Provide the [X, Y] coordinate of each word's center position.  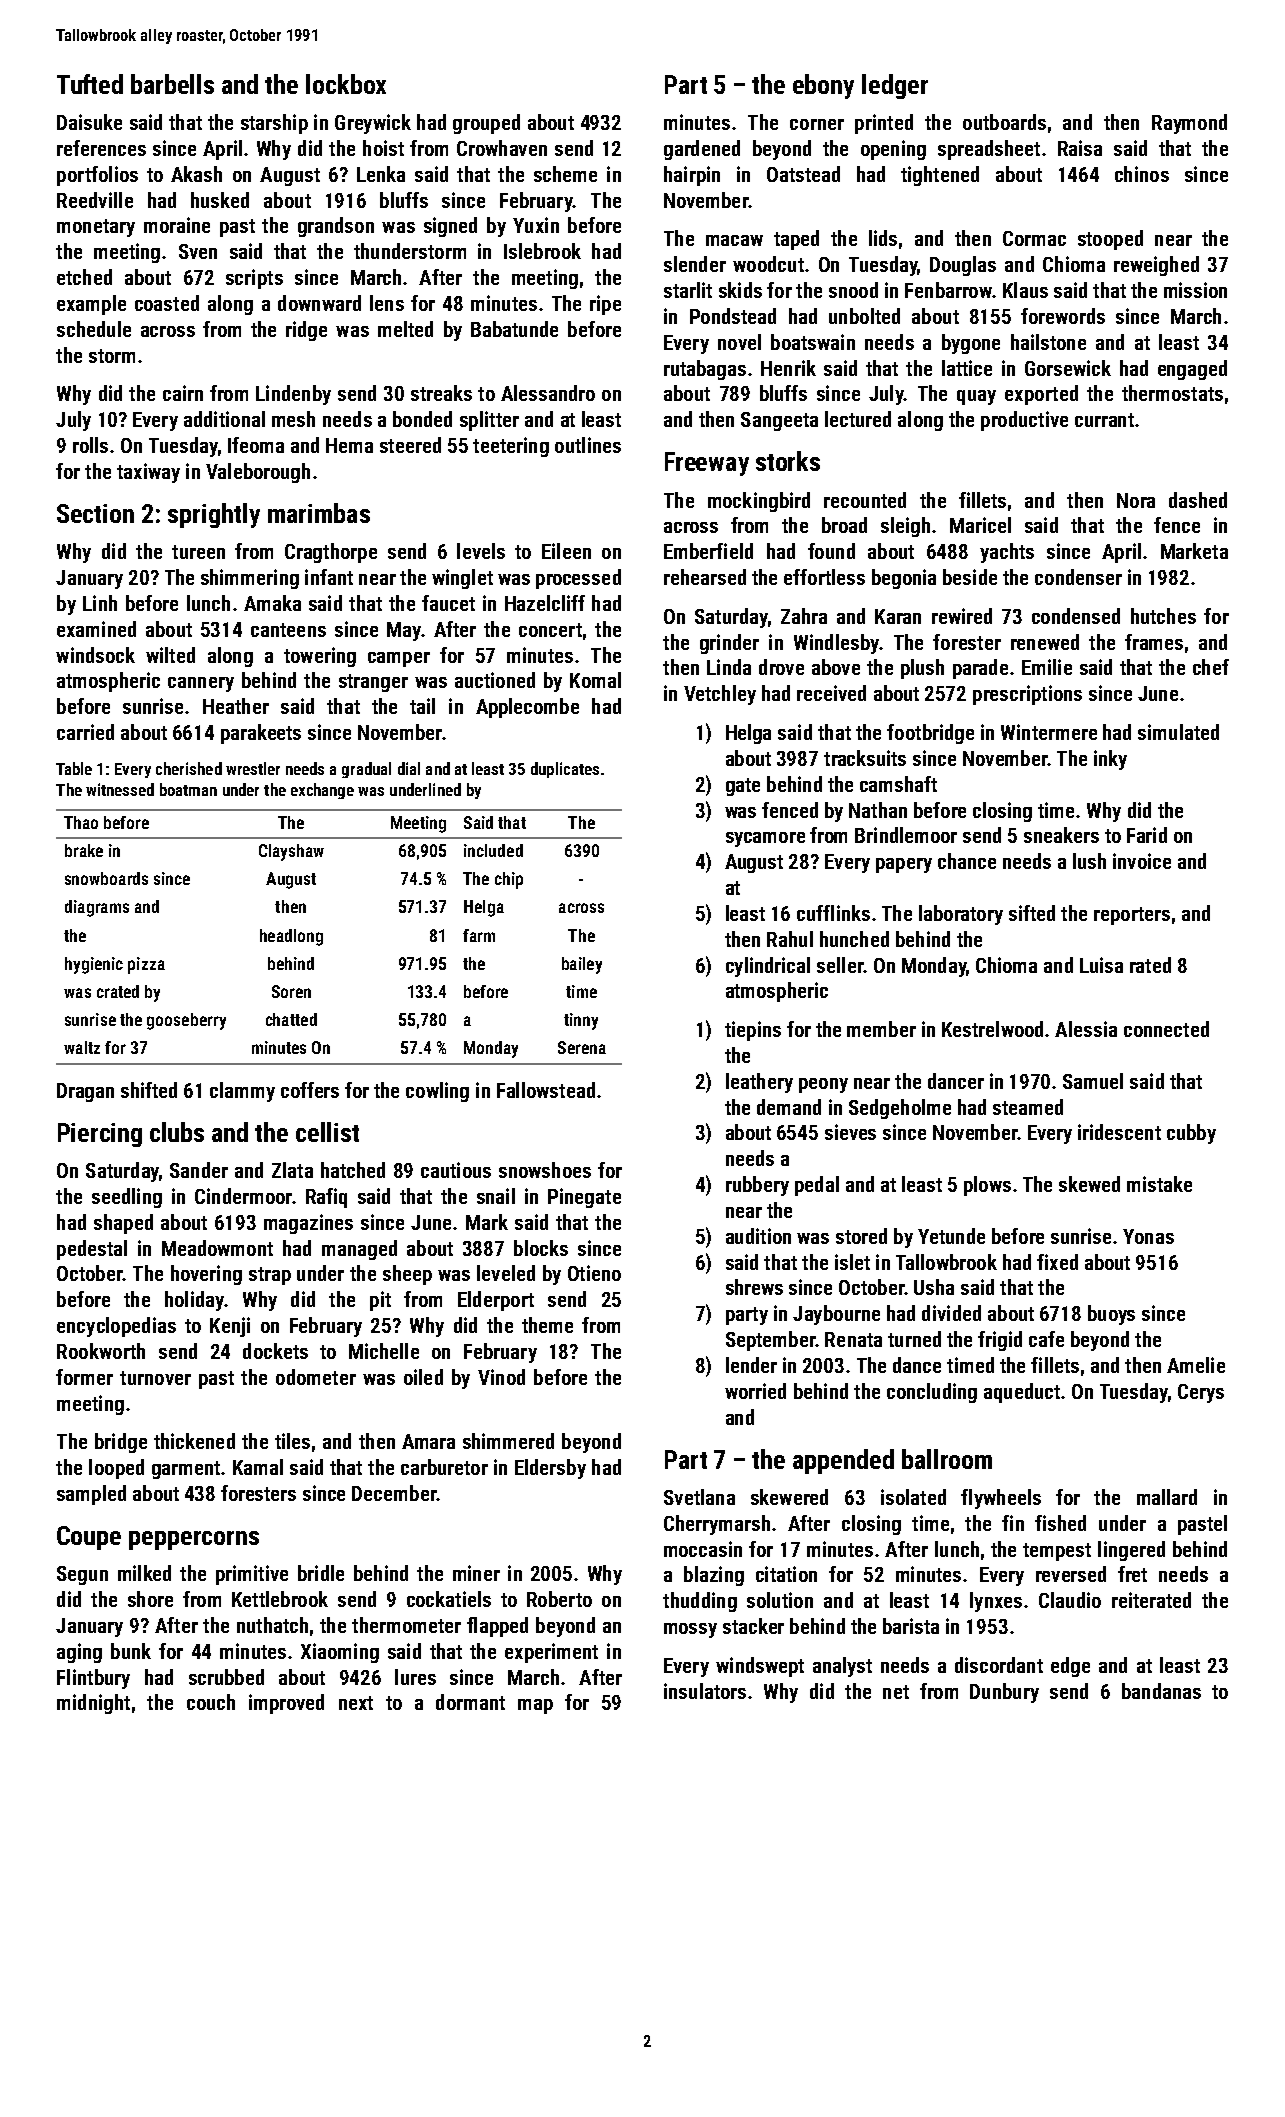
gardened [702, 150]
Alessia [1086, 1029]
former [84, 1377]
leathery [759, 1083]
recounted [865, 500]
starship [274, 124]
